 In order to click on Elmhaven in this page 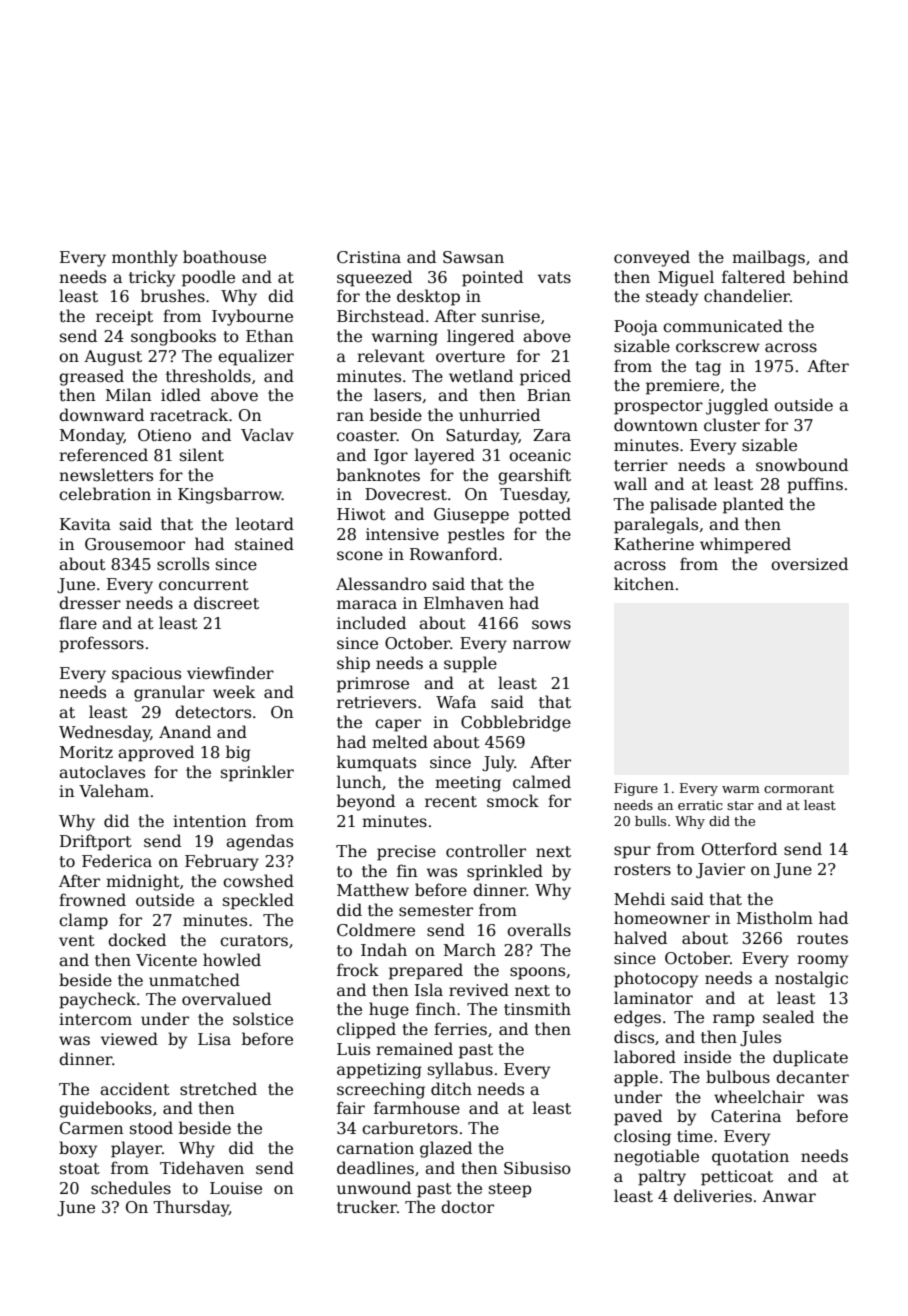, I will do `click(464, 602)`.
